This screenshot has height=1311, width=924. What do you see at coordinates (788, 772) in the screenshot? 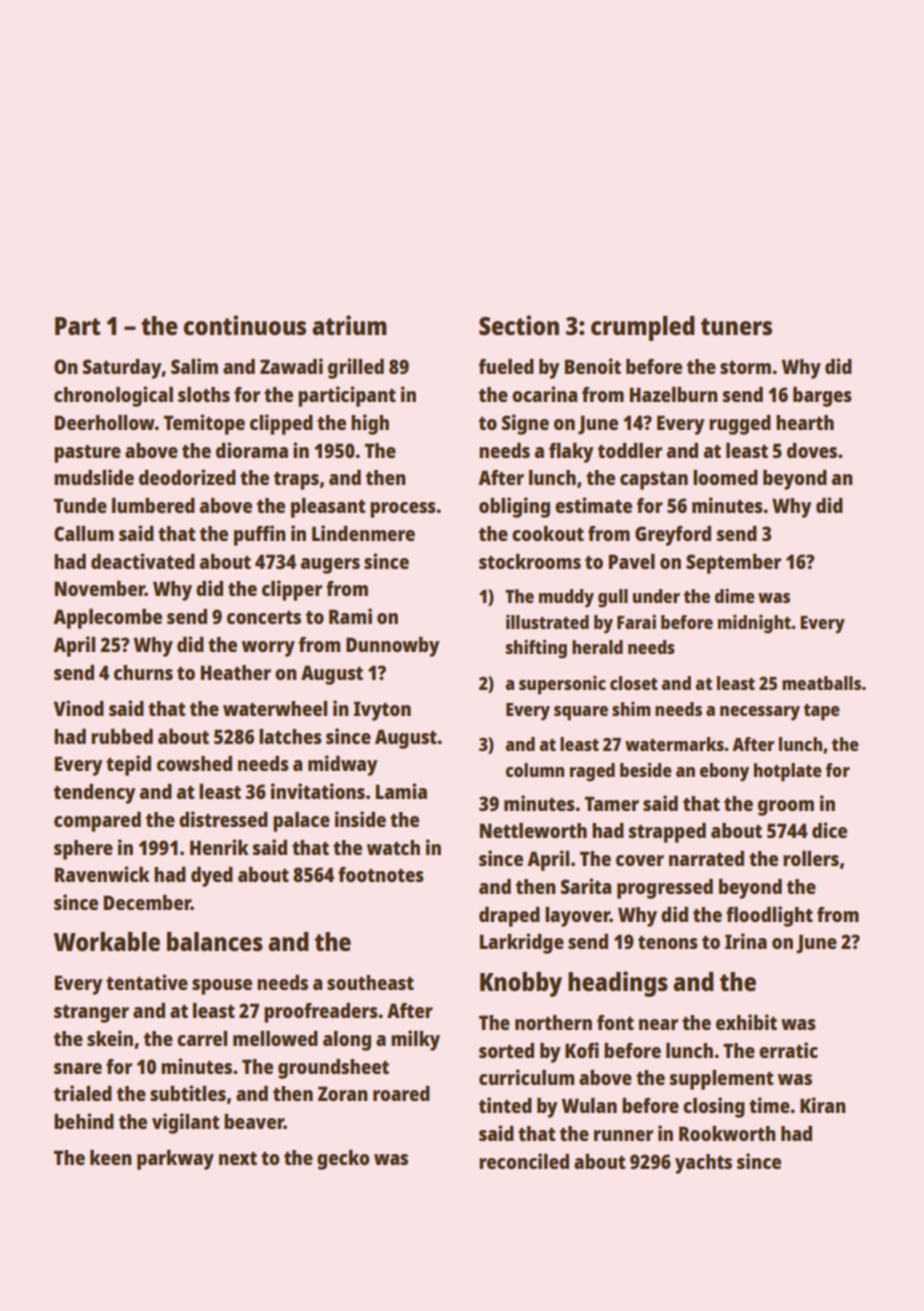
I see `hotplate` at bounding box center [788, 772].
